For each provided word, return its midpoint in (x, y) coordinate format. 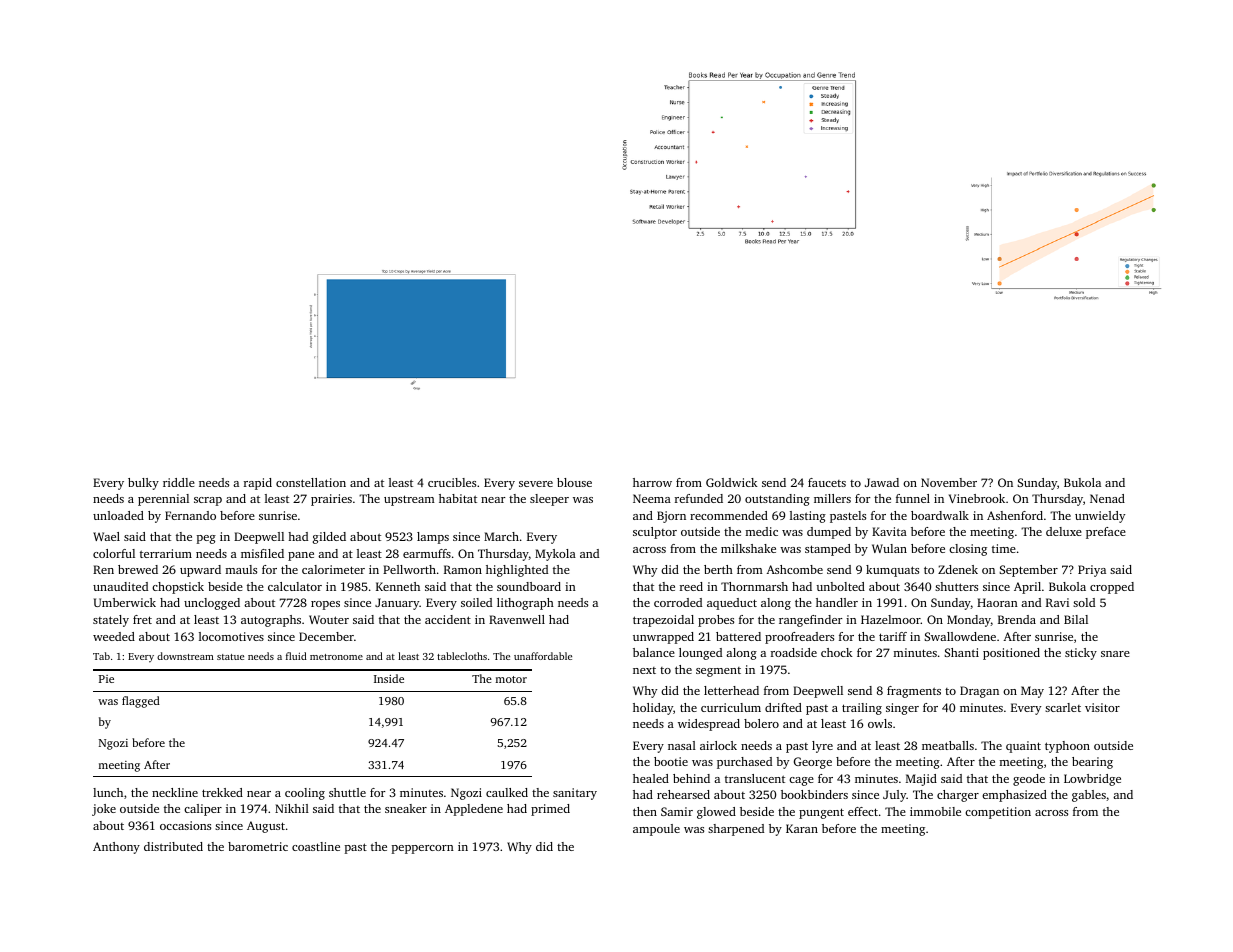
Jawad (882, 482)
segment (718, 672)
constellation (311, 482)
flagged (141, 702)
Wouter (329, 619)
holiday (653, 709)
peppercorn (423, 849)
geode (1029, 780)
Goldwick (732, 482)
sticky (1081, 654)
